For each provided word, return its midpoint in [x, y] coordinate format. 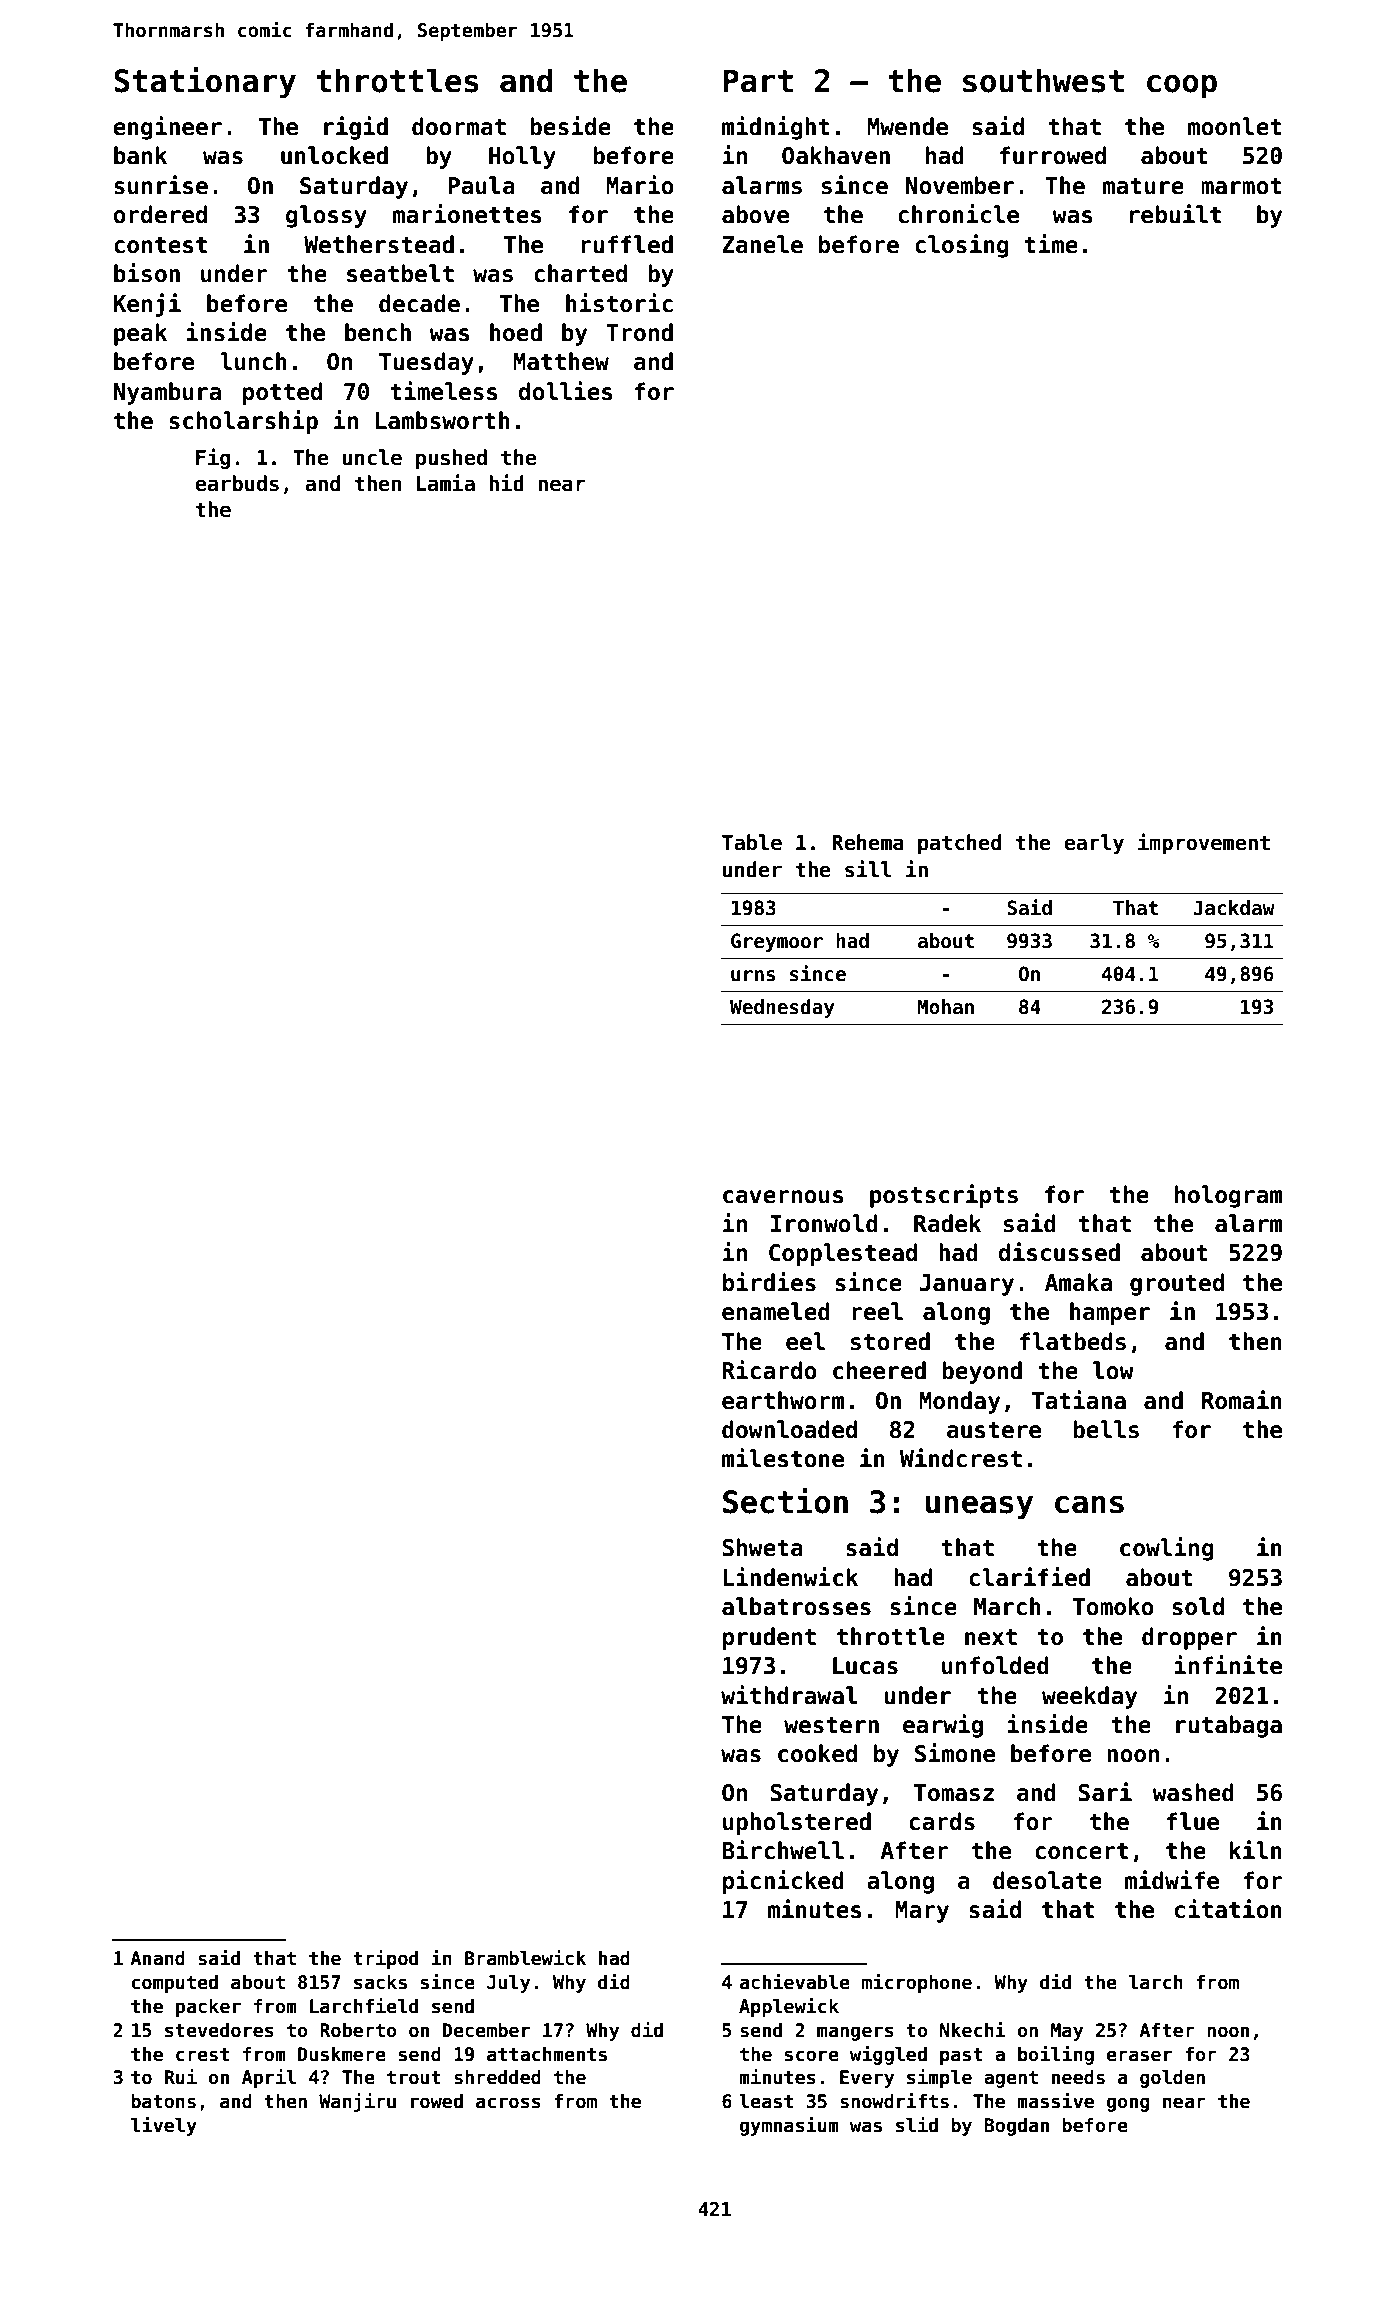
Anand [157, 1958]
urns [753, 976]
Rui [181, 2076]
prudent [769, 1638]
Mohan [945, 1007]
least [766, 2101]
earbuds [237, 483]
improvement [1204, 843]
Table [752, 842]
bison [147, 273]
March [1007, 1606]
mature [1143, 186]
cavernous [783, 1197]
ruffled [627, 244]
